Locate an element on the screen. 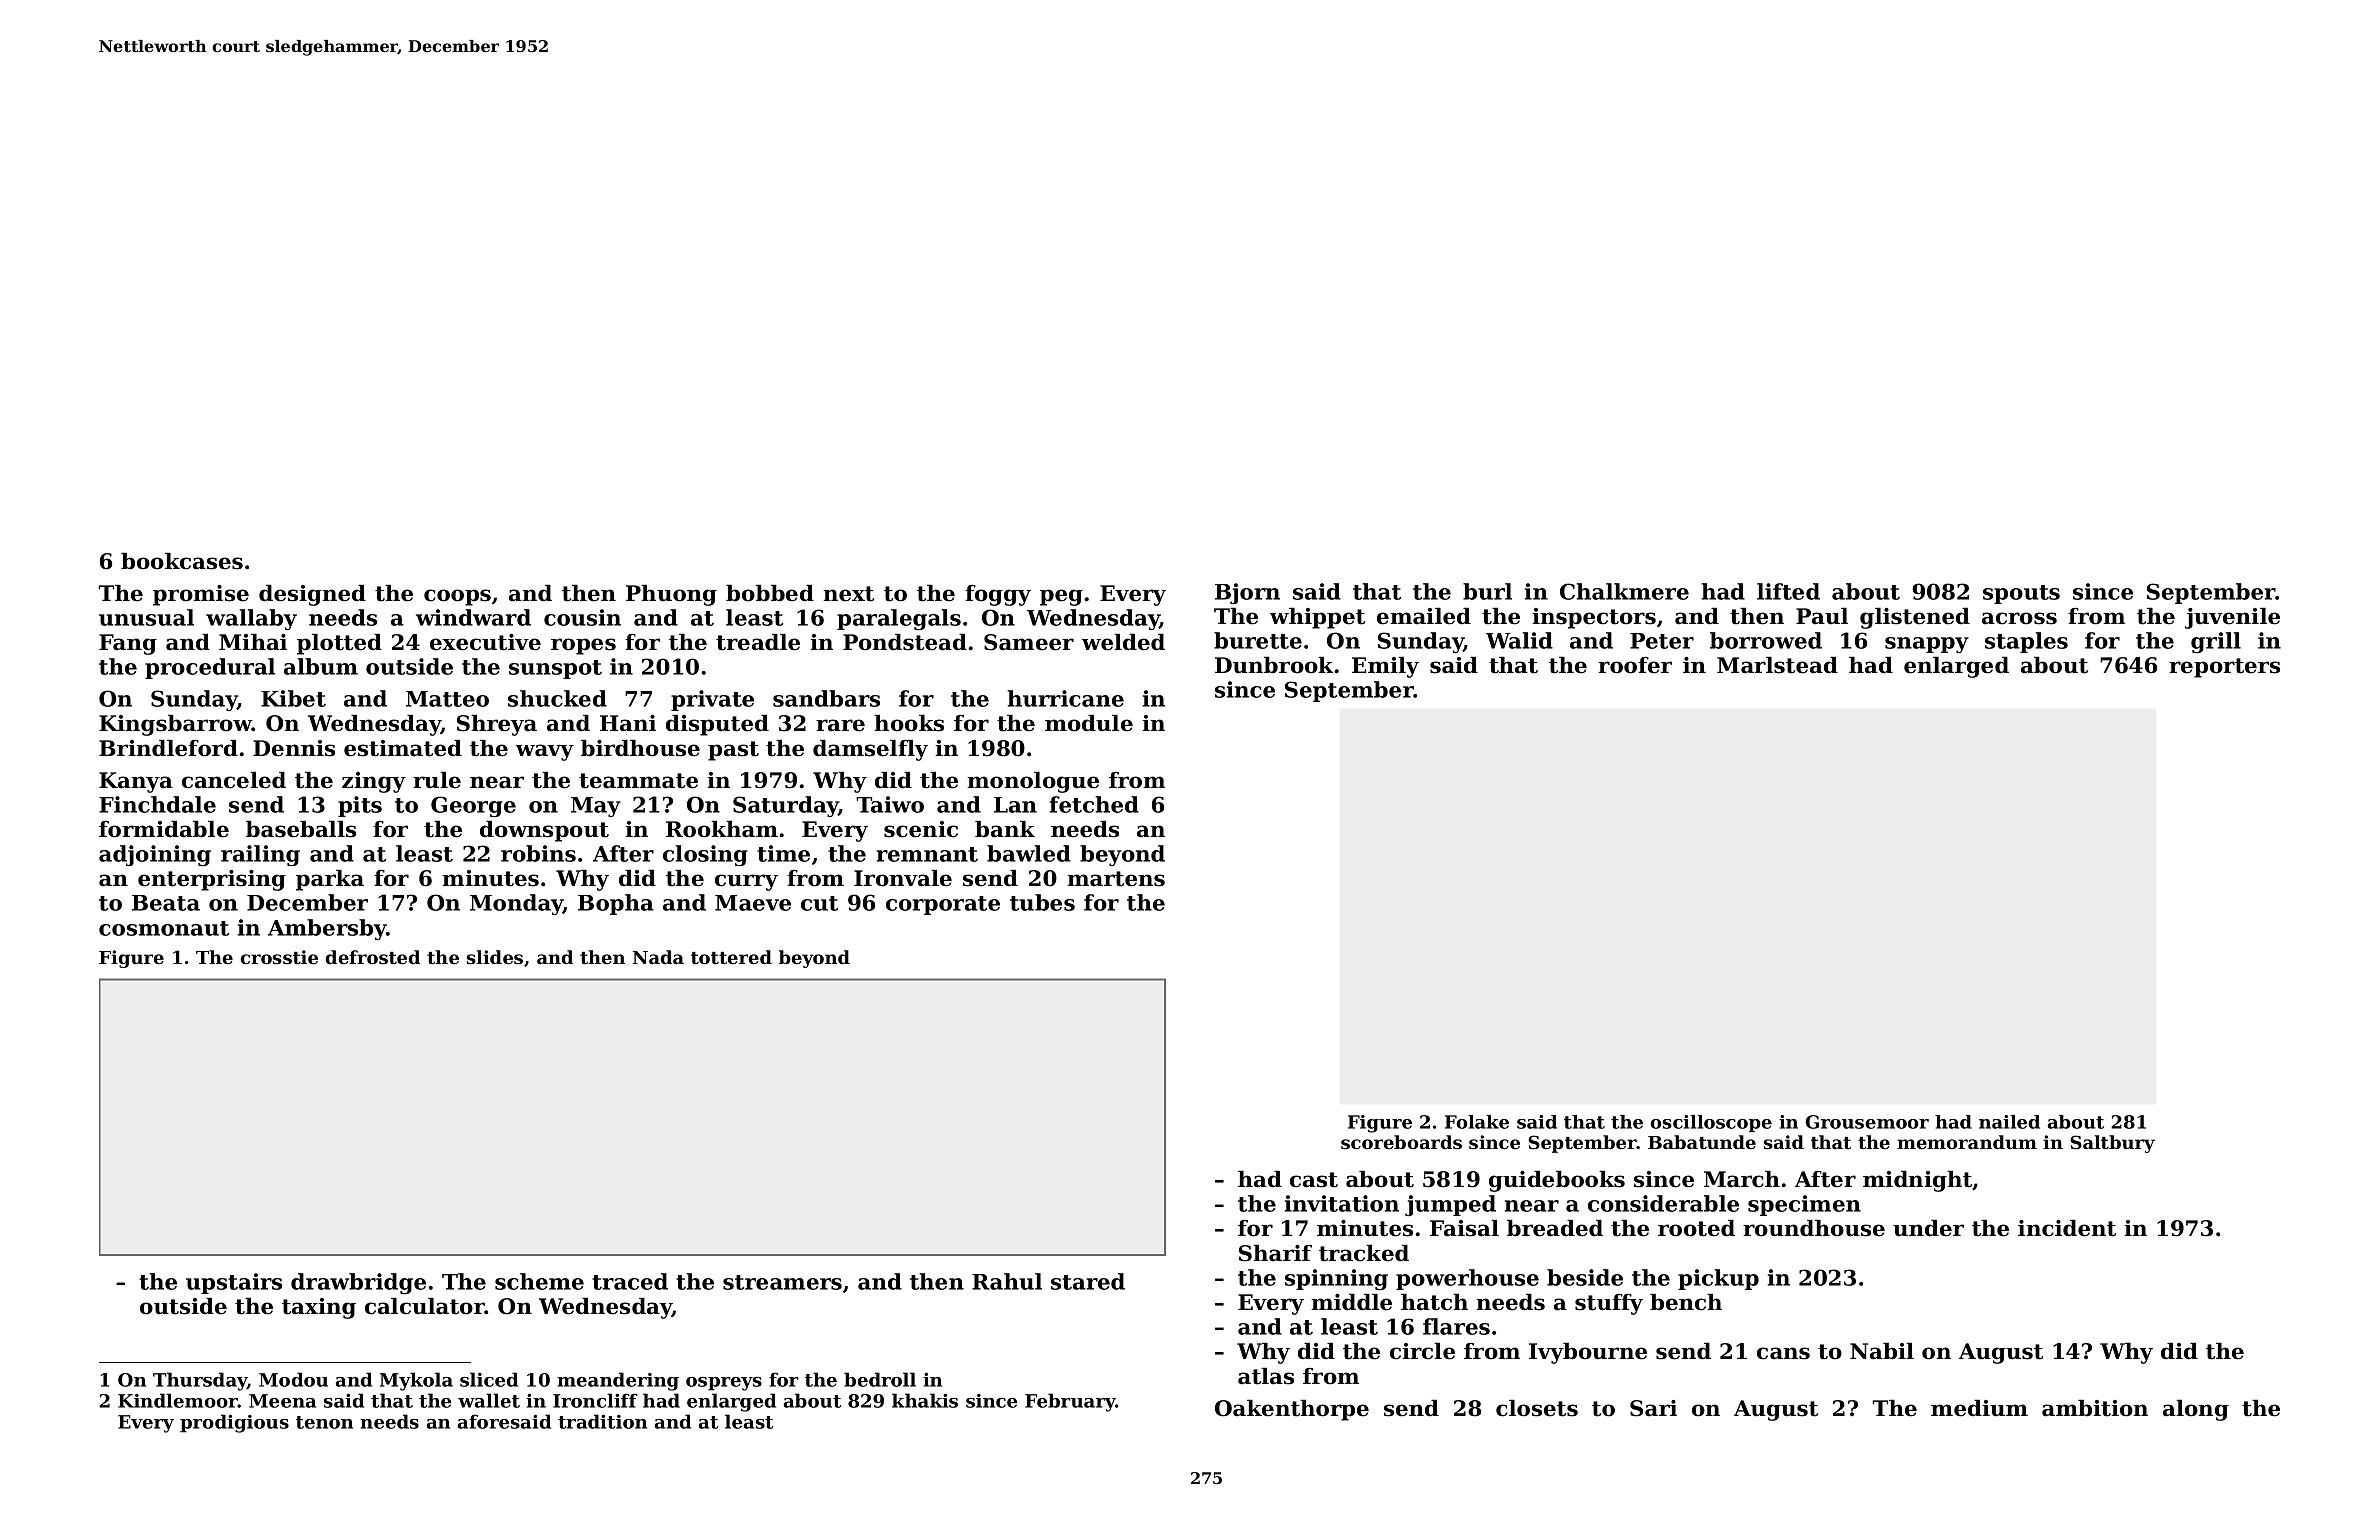 This screenshot has width=2380, height=1540. taxing is located at coordinates (319, 1308).
